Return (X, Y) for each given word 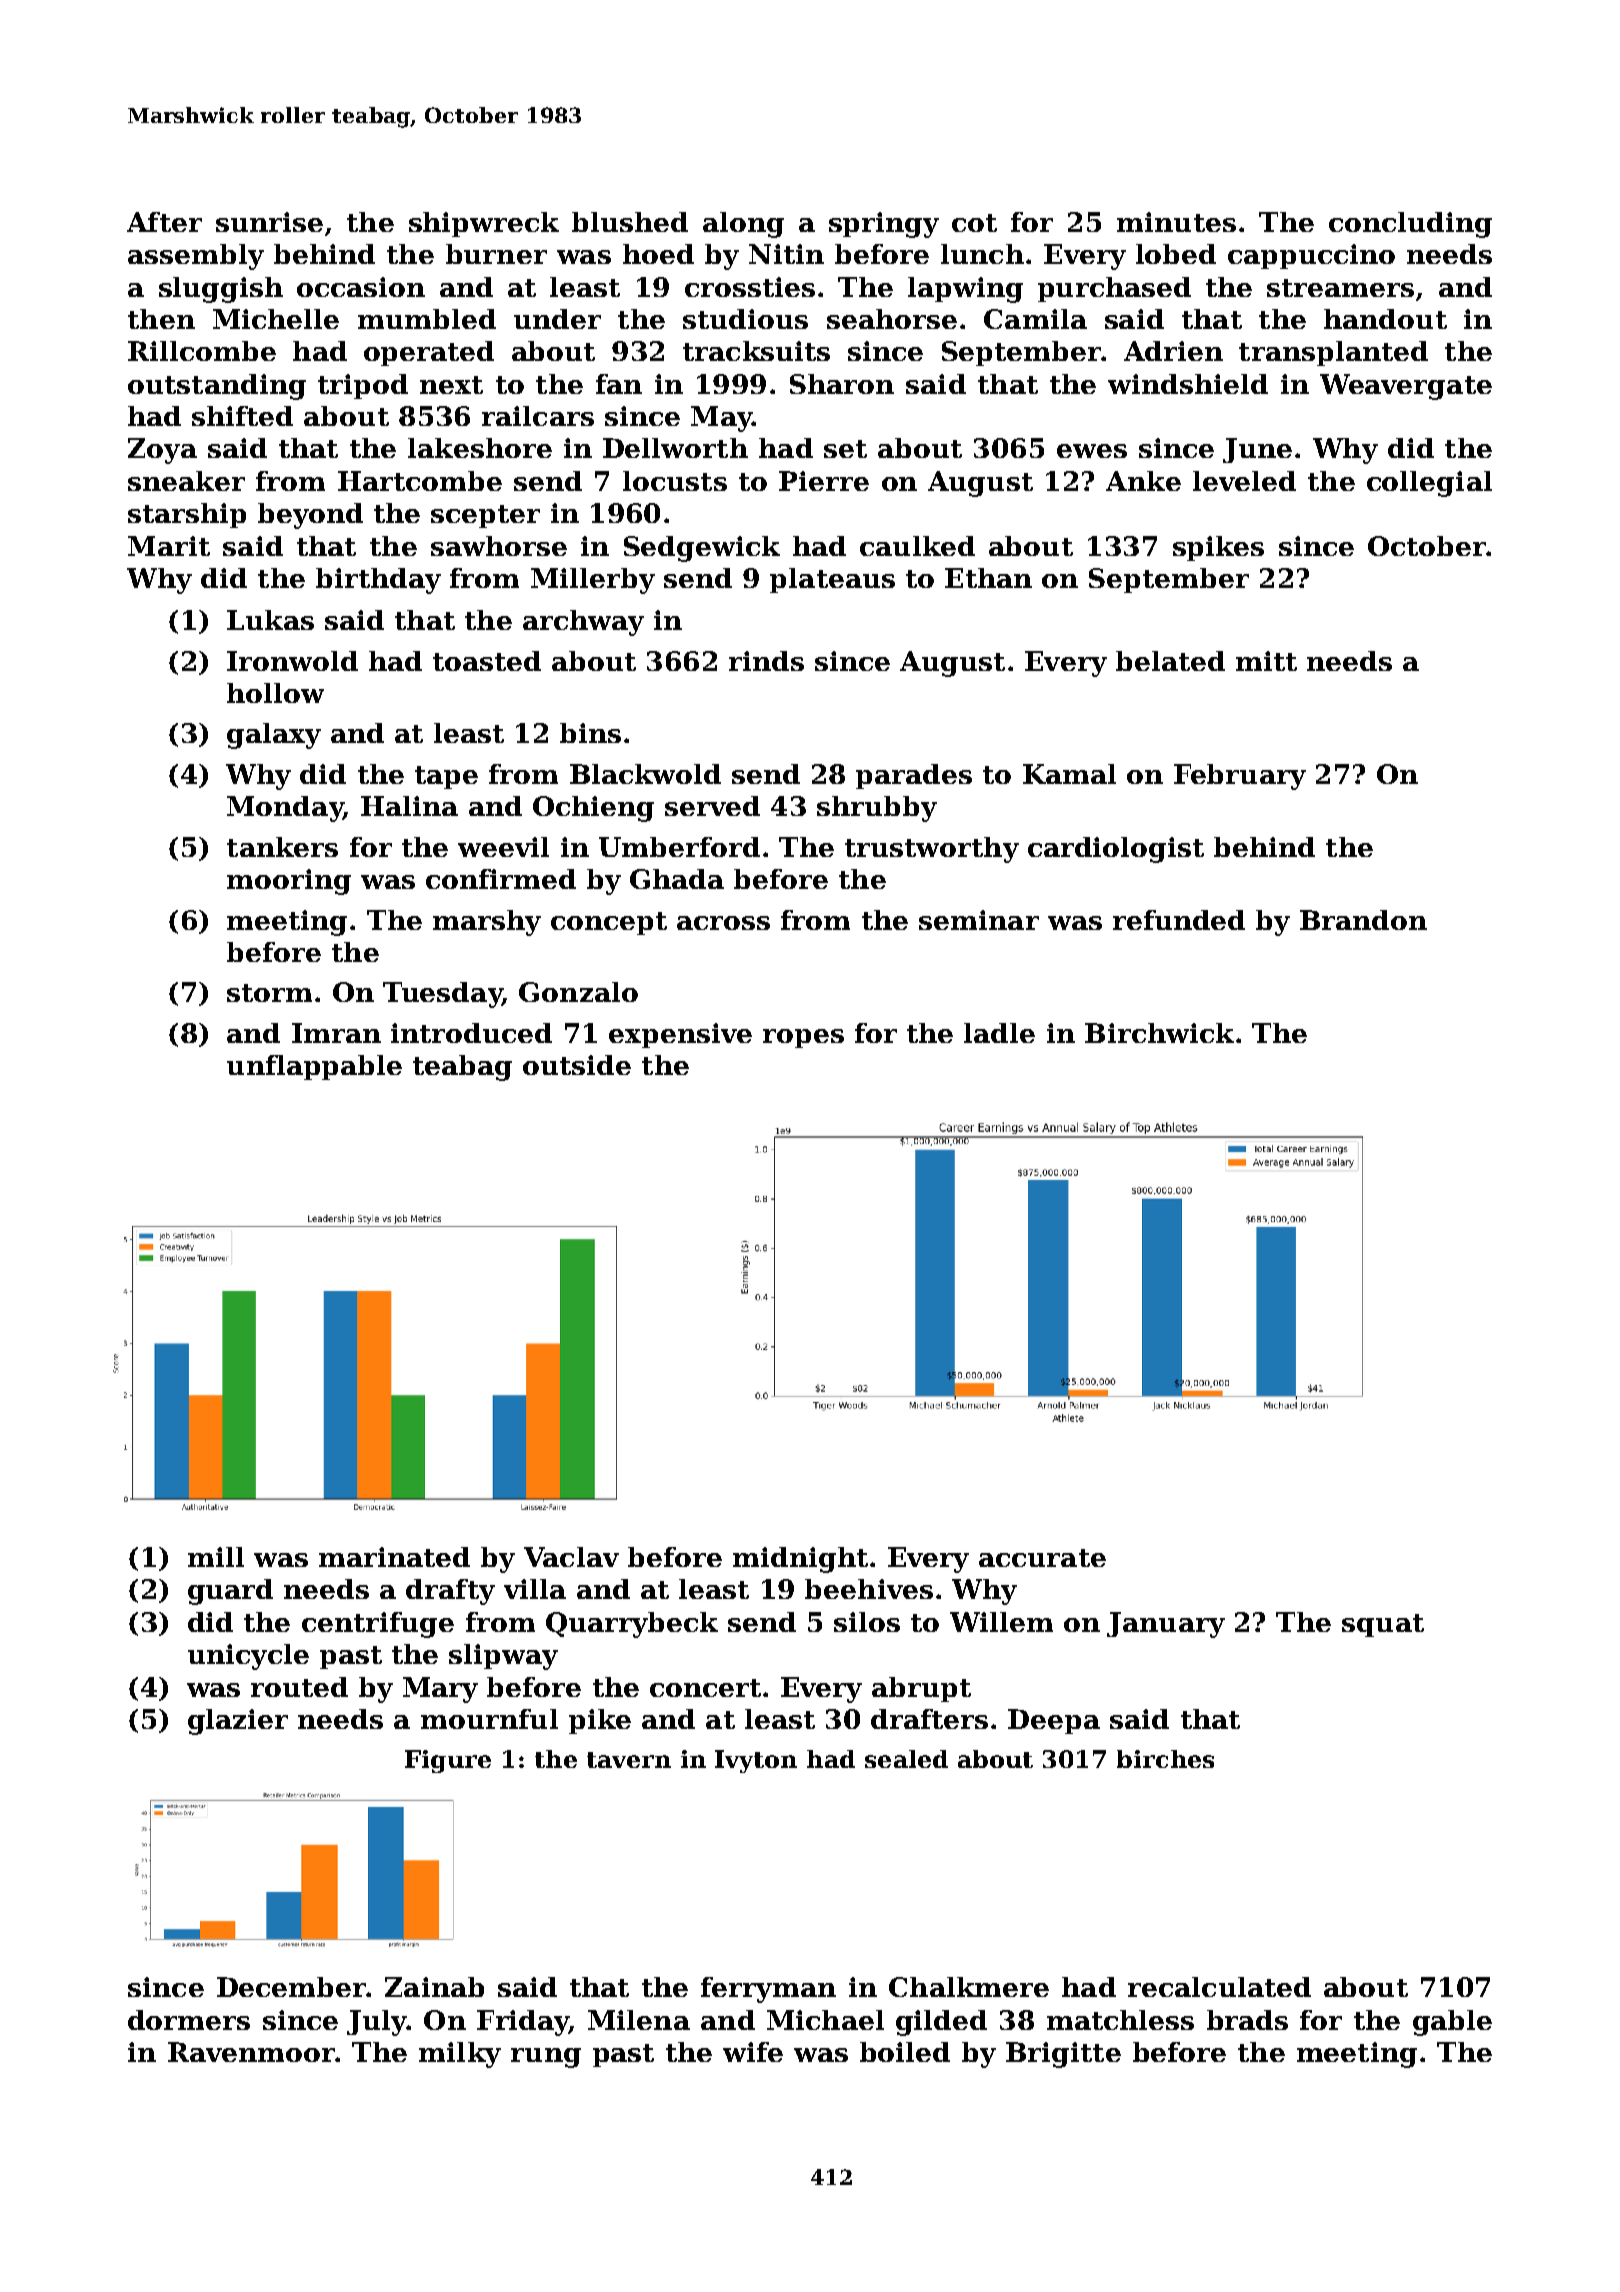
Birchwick (1159, 1033)
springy (884, 225)
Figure (448, 1761)
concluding (1410, 225)
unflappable (314, 1067)
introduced (471, 1033)
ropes (803, 1038)
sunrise (269, 222)
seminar (979, 920)
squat (1383, 1625)
